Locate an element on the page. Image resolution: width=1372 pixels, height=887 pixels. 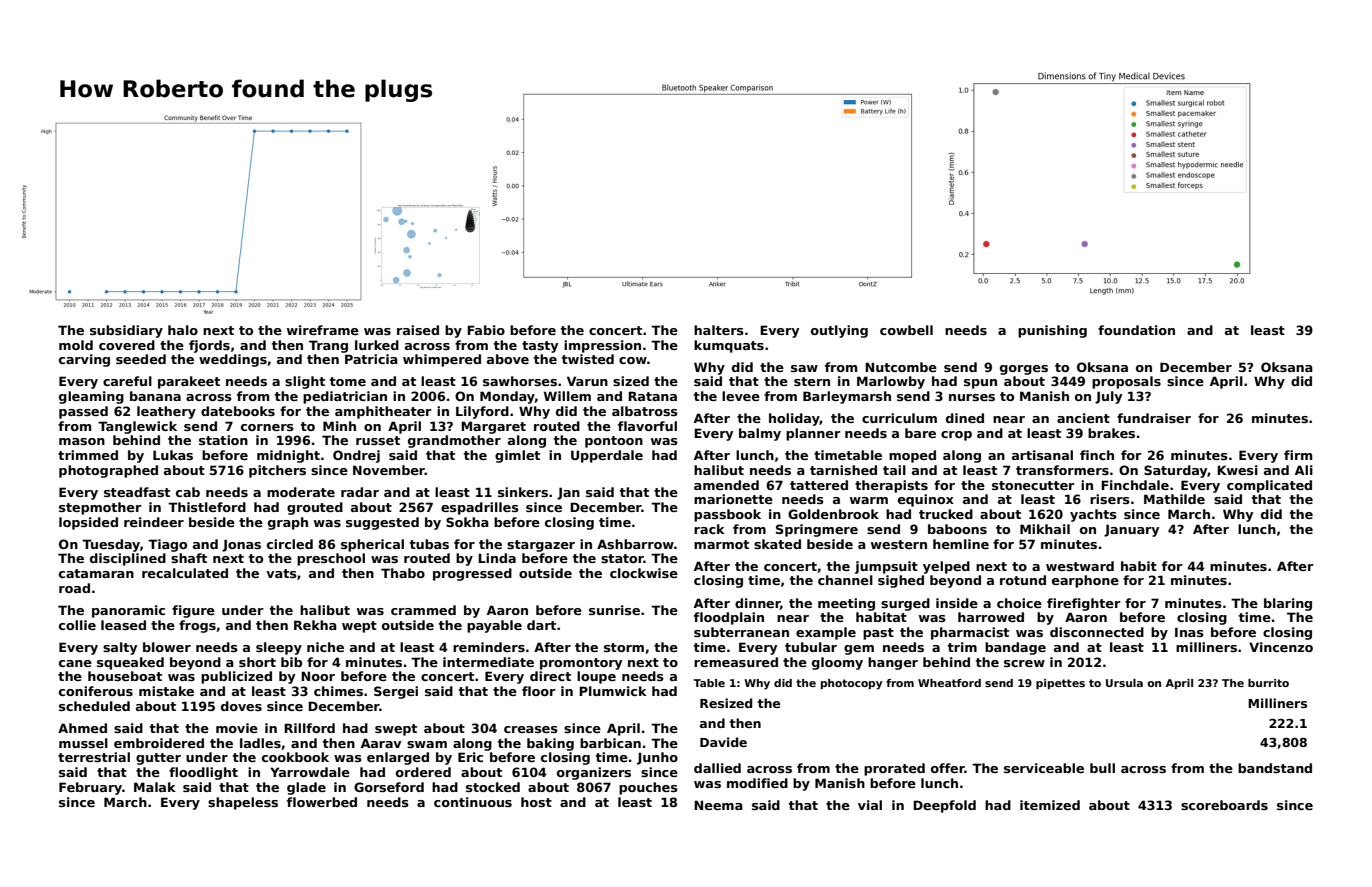
punishing is located at coordinates (1052, 331).
